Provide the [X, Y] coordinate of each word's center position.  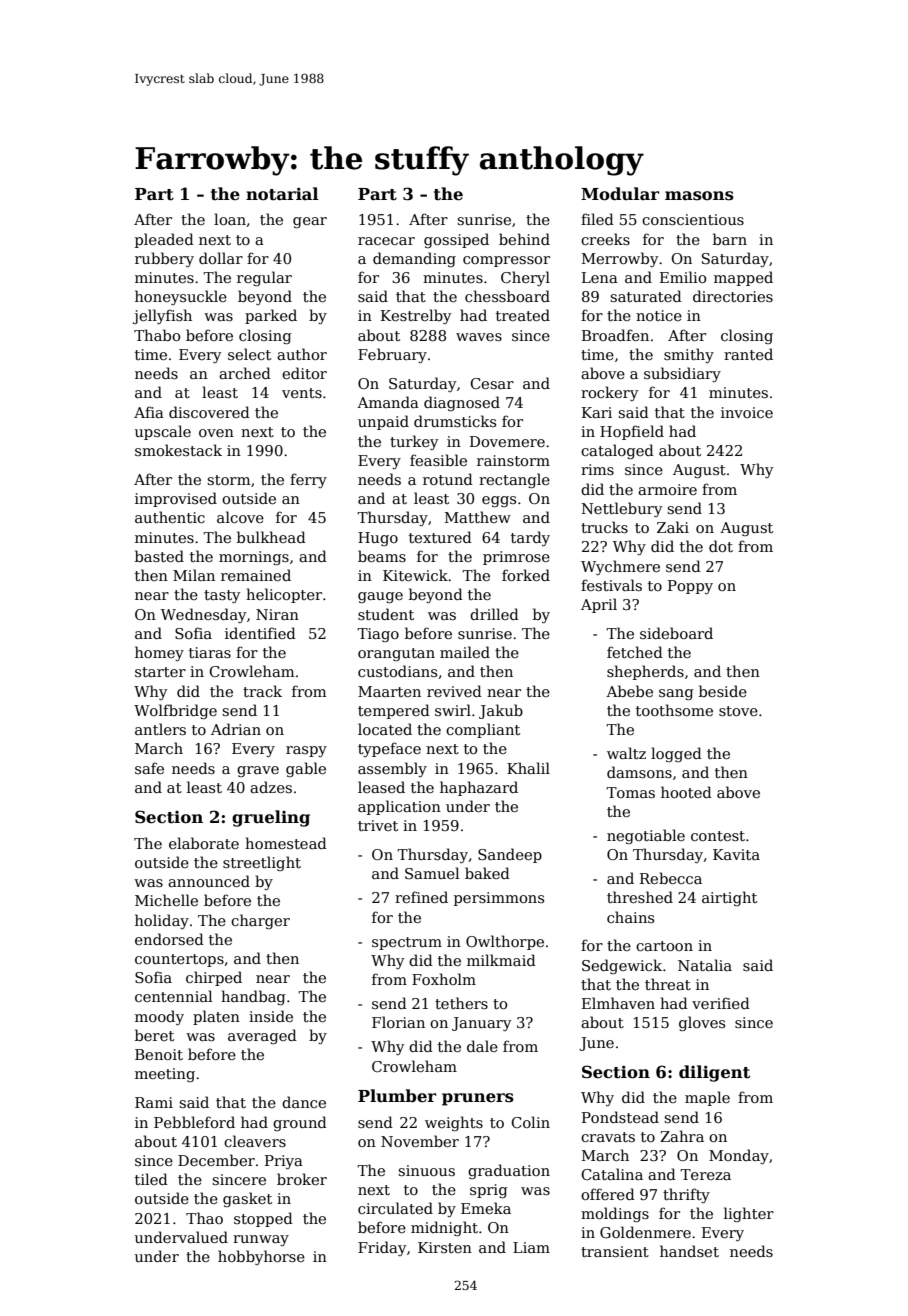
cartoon [664, 946]
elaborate [204, 843]
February [392, 355]
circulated [395, 1208]
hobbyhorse [261, 1257]
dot [721, 546]
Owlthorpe [505, 942]
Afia [149, 412]
